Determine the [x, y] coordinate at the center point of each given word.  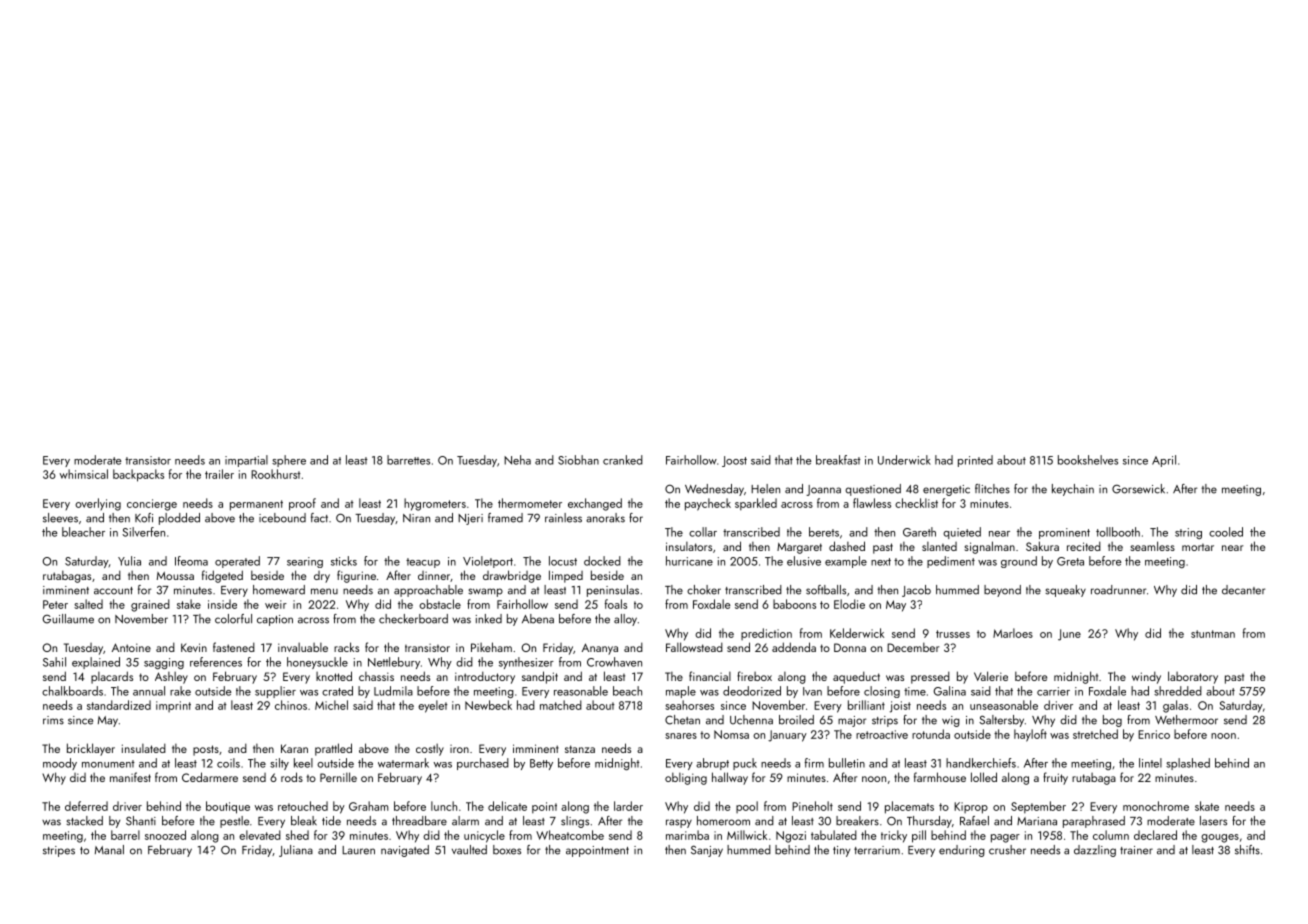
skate [1207, 806]
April [1164, 461]
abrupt [712, 764]
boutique [228, 807]
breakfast [838, 460]
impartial [246, 461]
